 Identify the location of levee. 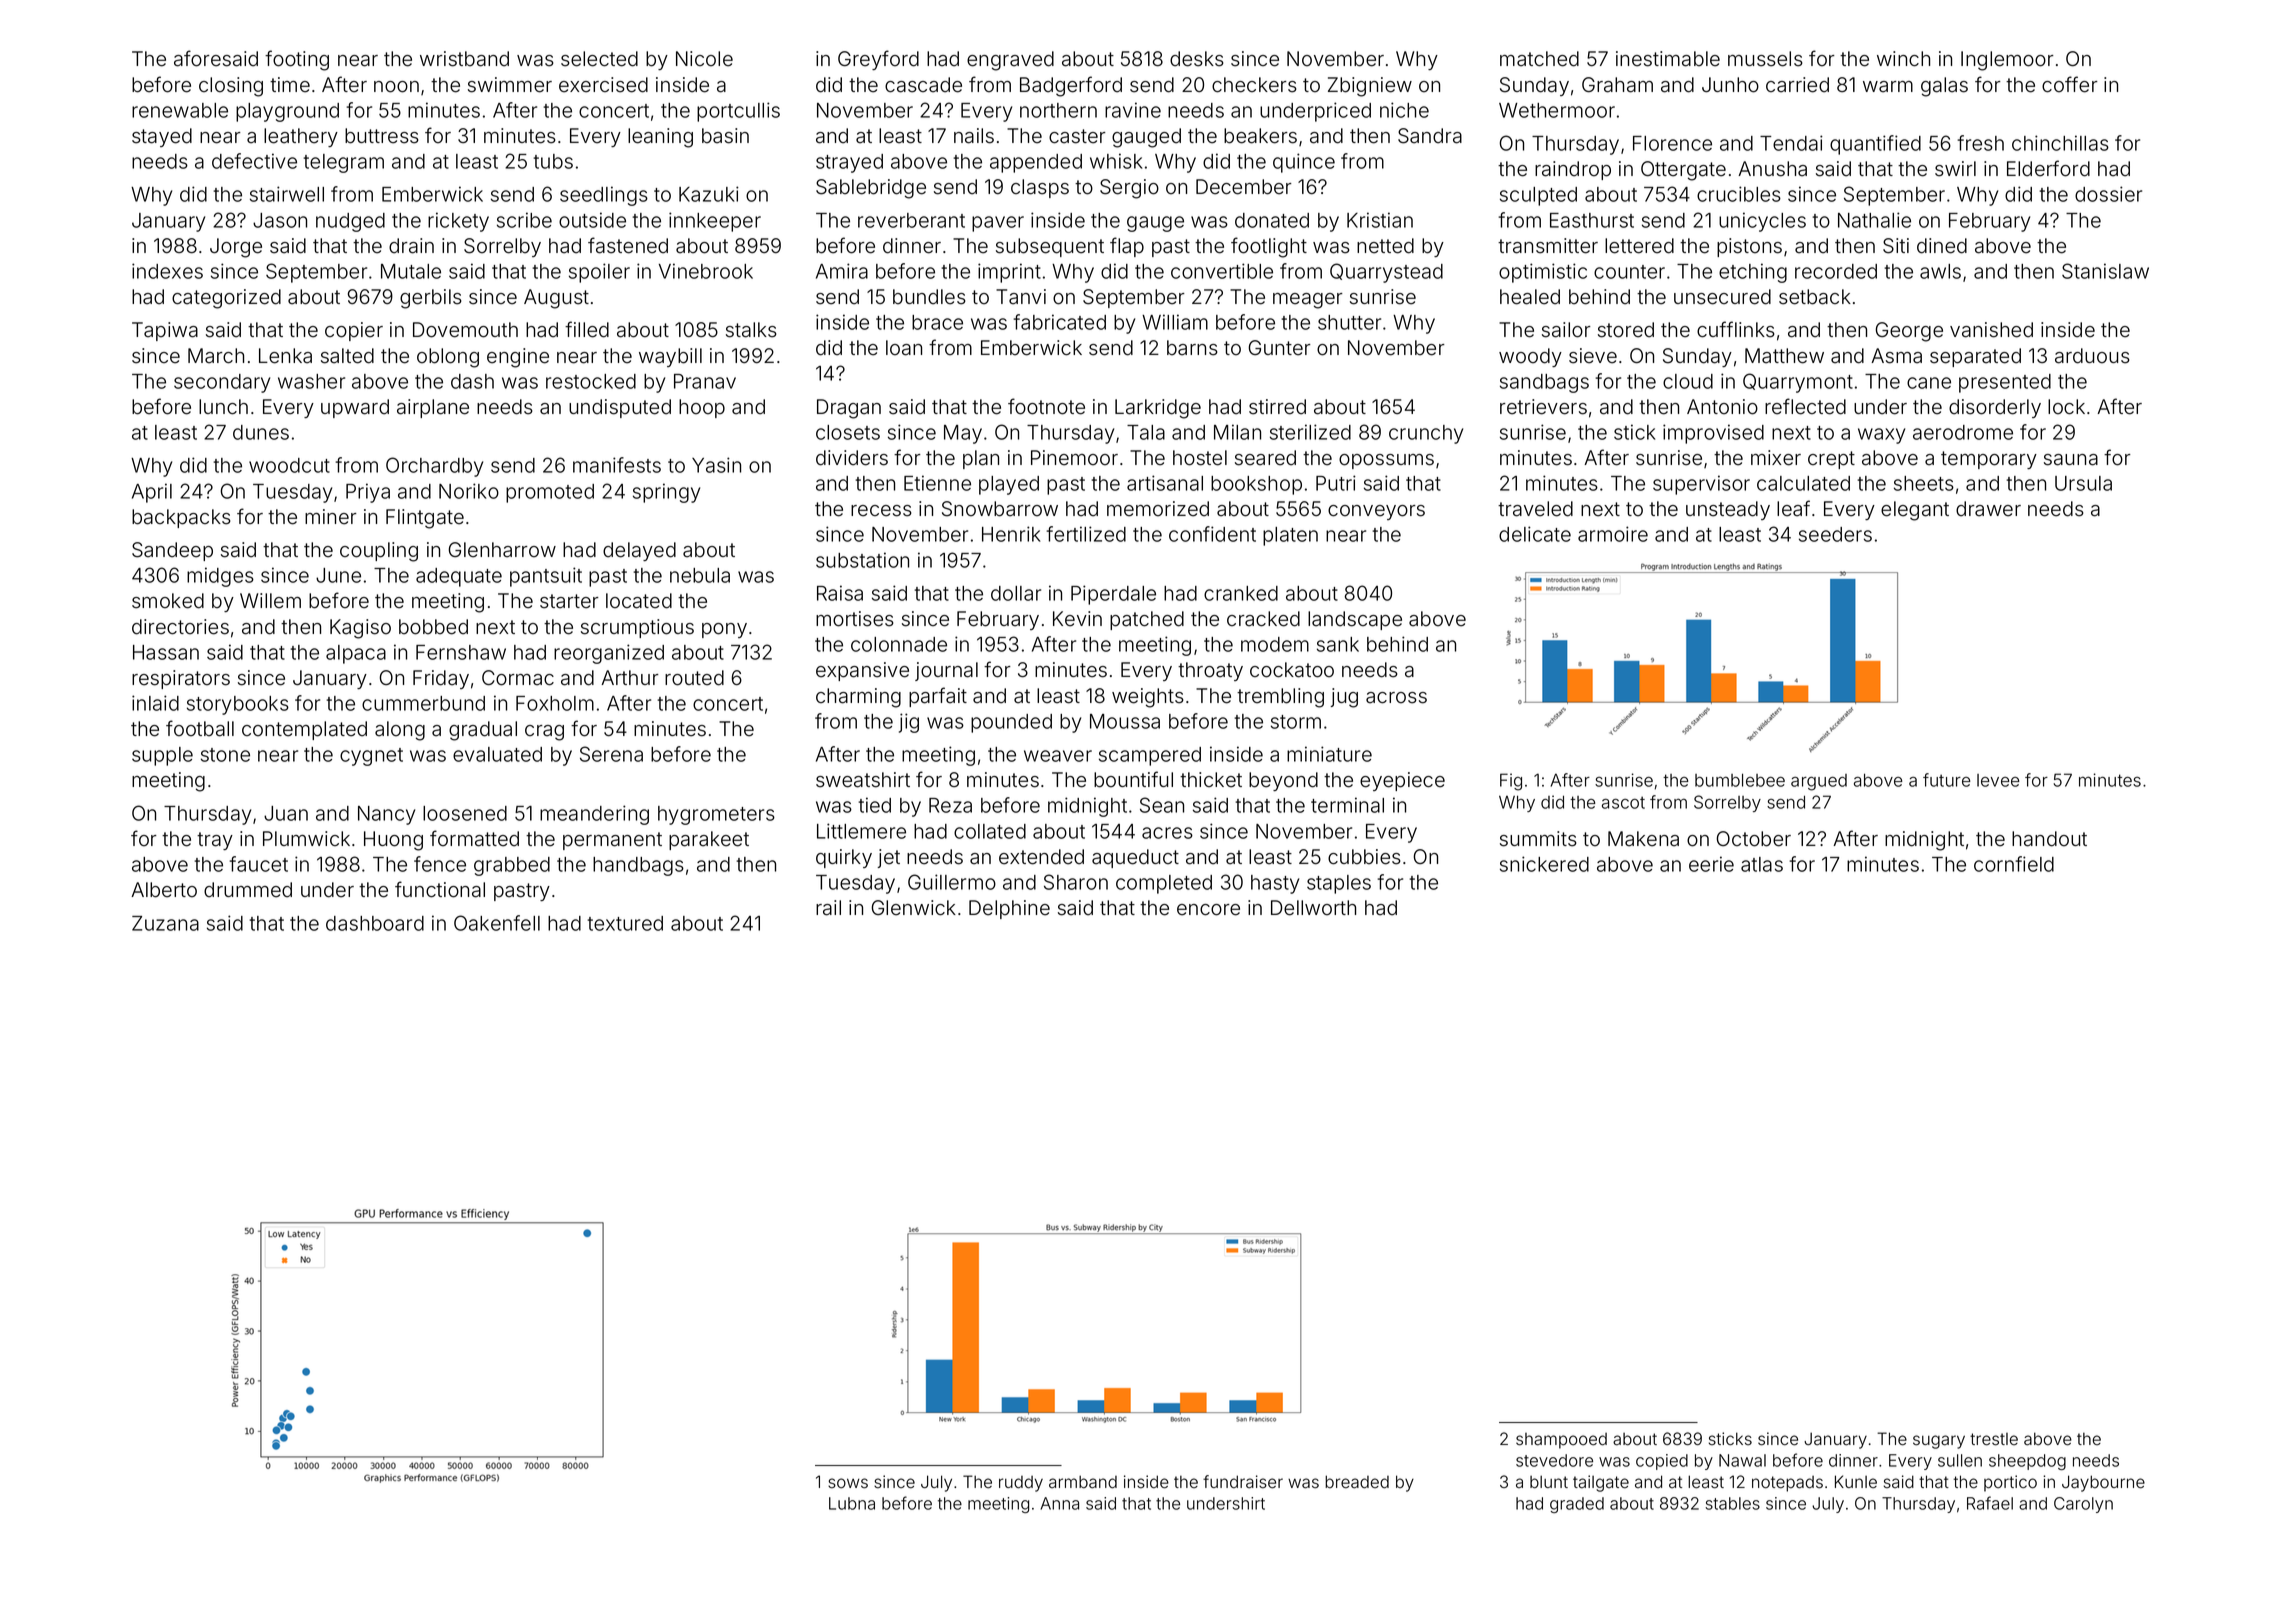
(1998, 780).
